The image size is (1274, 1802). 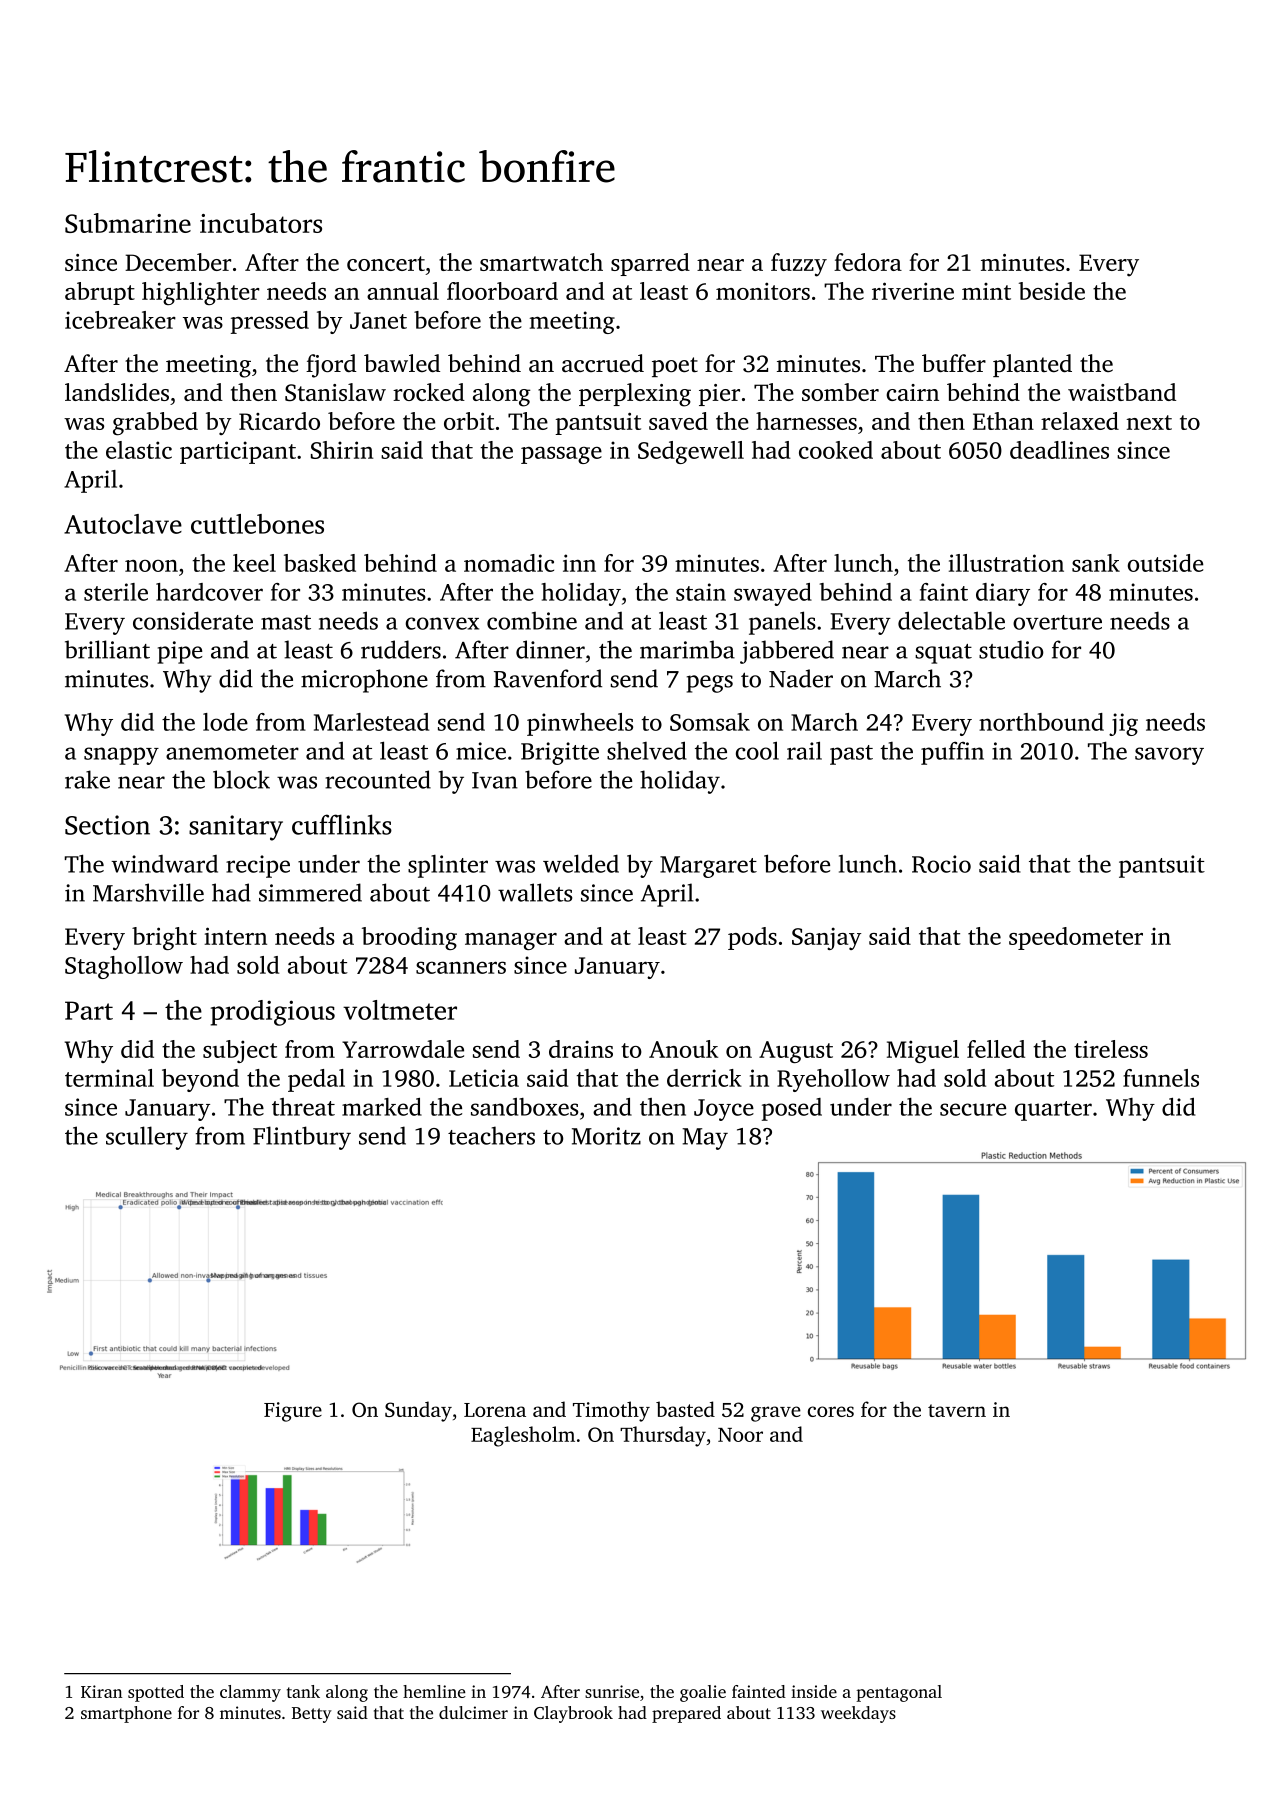 I want to click on tavern, so click(x=957, y=1410).
